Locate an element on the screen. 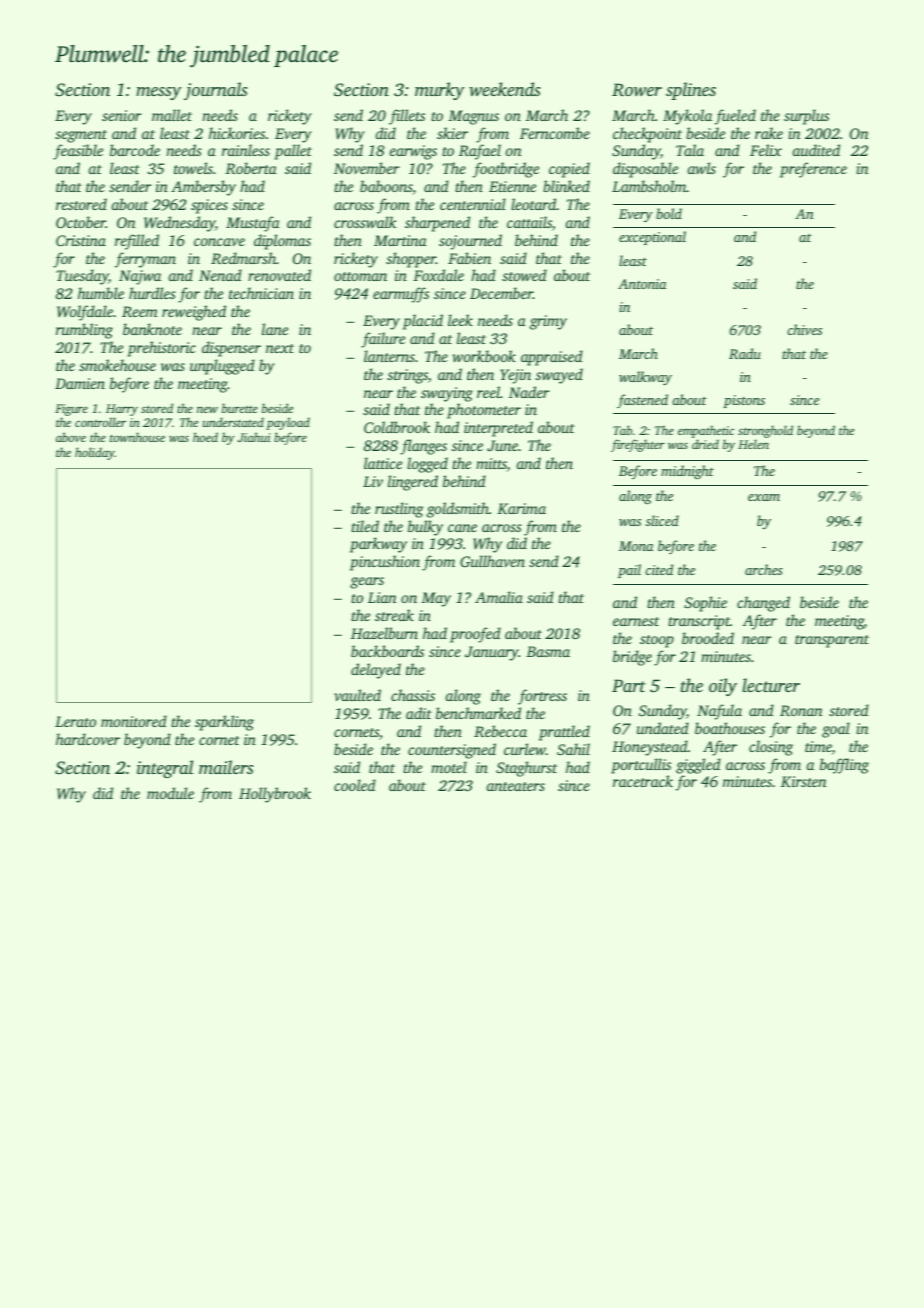 This screenshot has width=924, height=1308. crosswalk is located at coordinates (365, 222).
